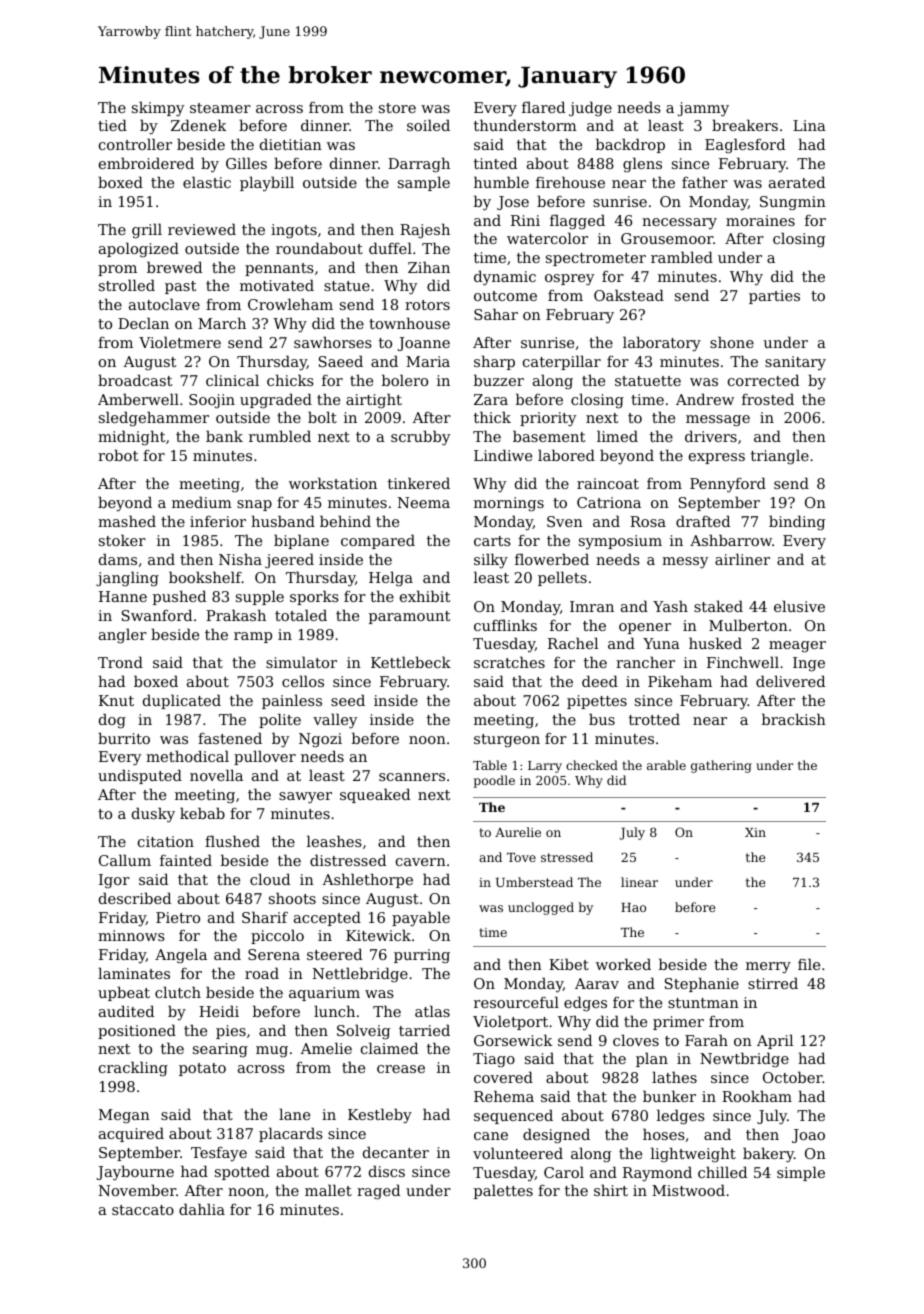 The height and width of the screenshot is (1314, 924). What do you see at coordinates (809, 125) in the screenshot?
I see `Lina` at bounding box center [809, 125].
